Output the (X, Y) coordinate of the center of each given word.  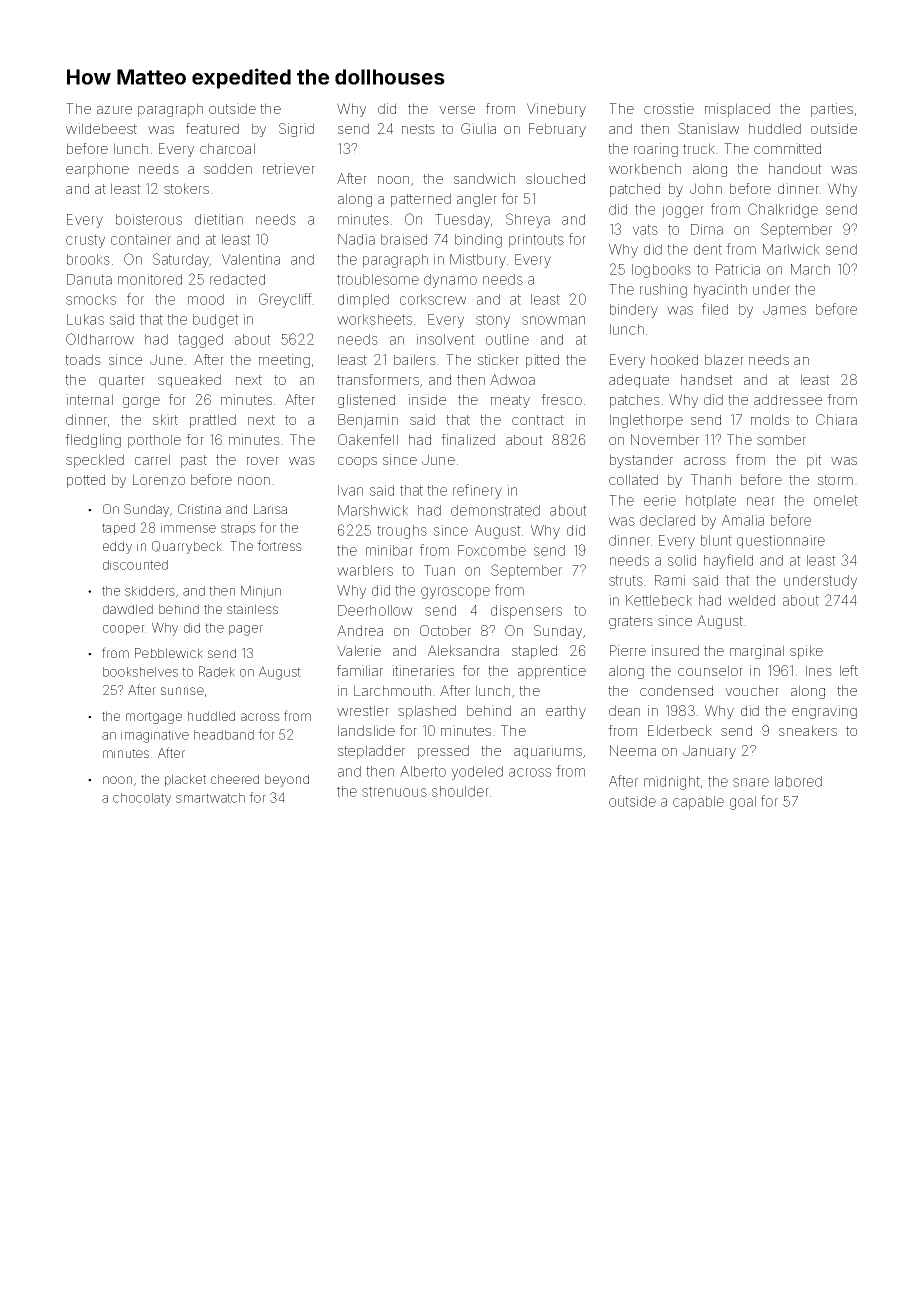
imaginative (155, 736)
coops (357, 462)
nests (418, 129)
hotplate (711, 502)
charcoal (227, 148)
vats (645, 229)
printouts (536, 241)
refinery (477, 491)
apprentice (552, 672)
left (849, 670)
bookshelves (140, 672)
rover (263, 461)
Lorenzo (159, 479)
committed (787, 148)
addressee (788, 399)
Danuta (89, 279)
